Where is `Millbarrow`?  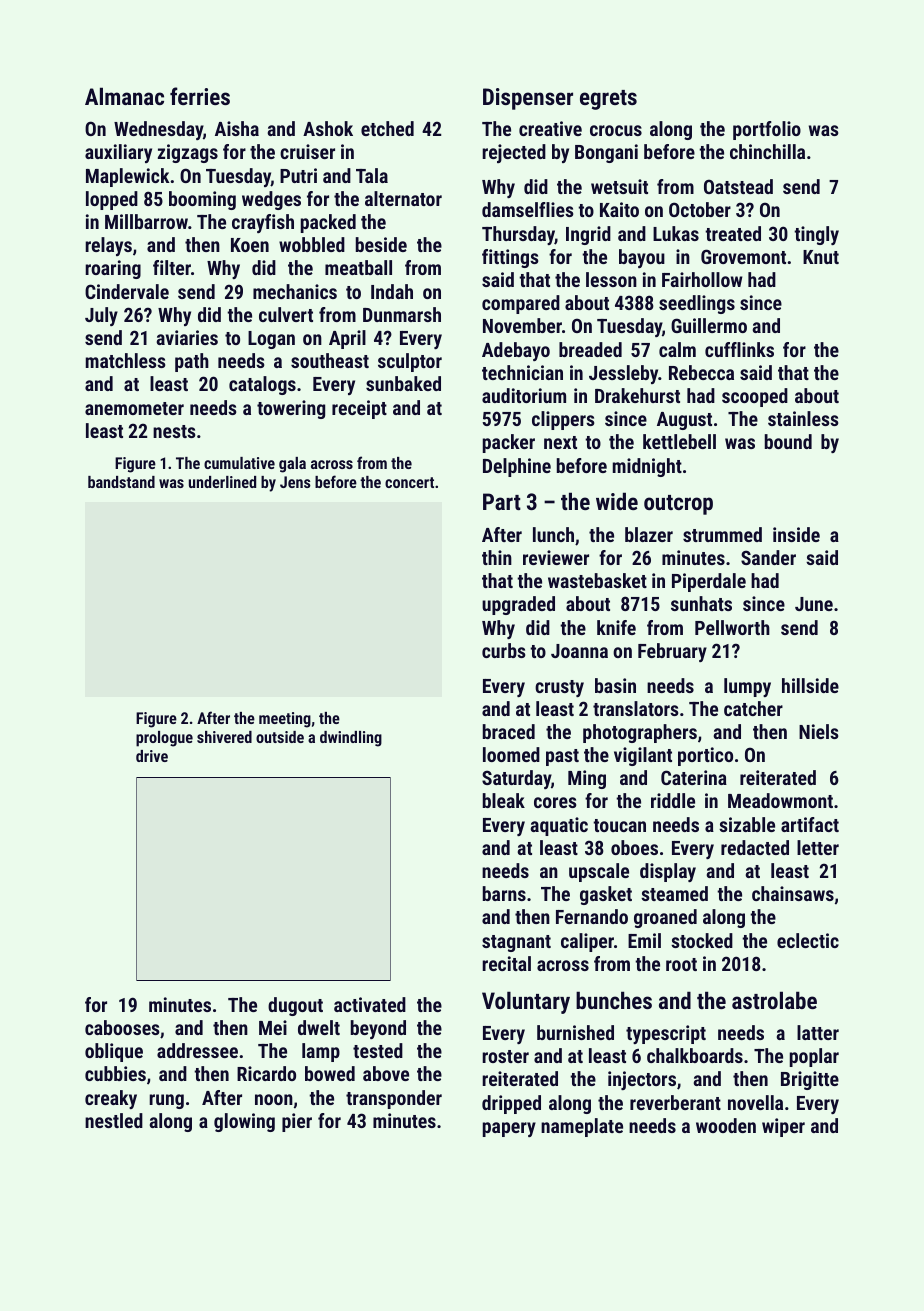 Millbarrow is located at coordinates (146, 221).
